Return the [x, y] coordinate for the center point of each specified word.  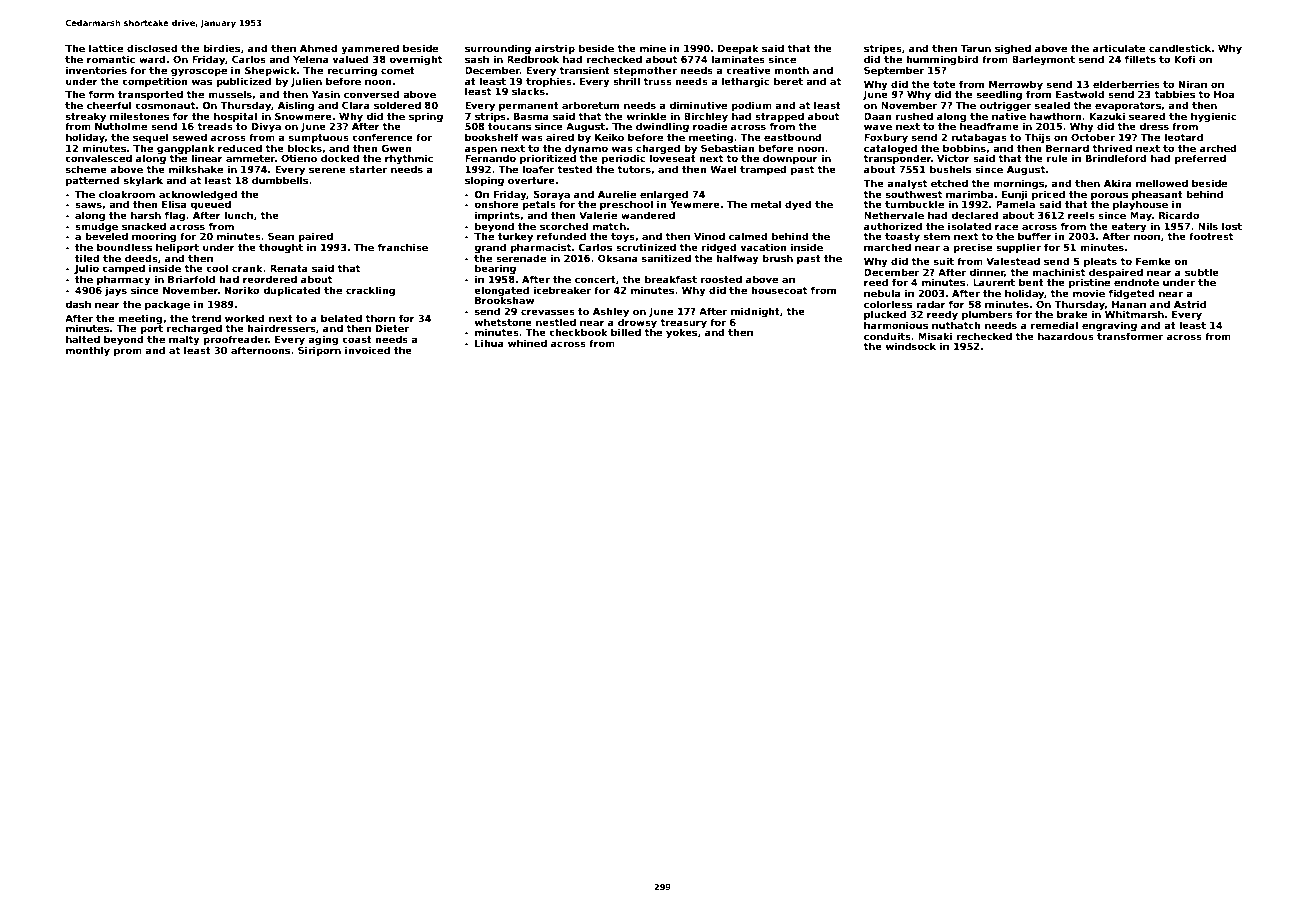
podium [751, 106]
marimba [969, 194]
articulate [1119, 48]
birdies [221, 48]
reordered [270, 279]
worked [244, 318]
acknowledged [198, 195]
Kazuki [1107, 116]
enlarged [664, 195]
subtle [1202, 272]
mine [653, 48]
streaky [86, 117]
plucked [885, 315]
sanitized [666, 258]
